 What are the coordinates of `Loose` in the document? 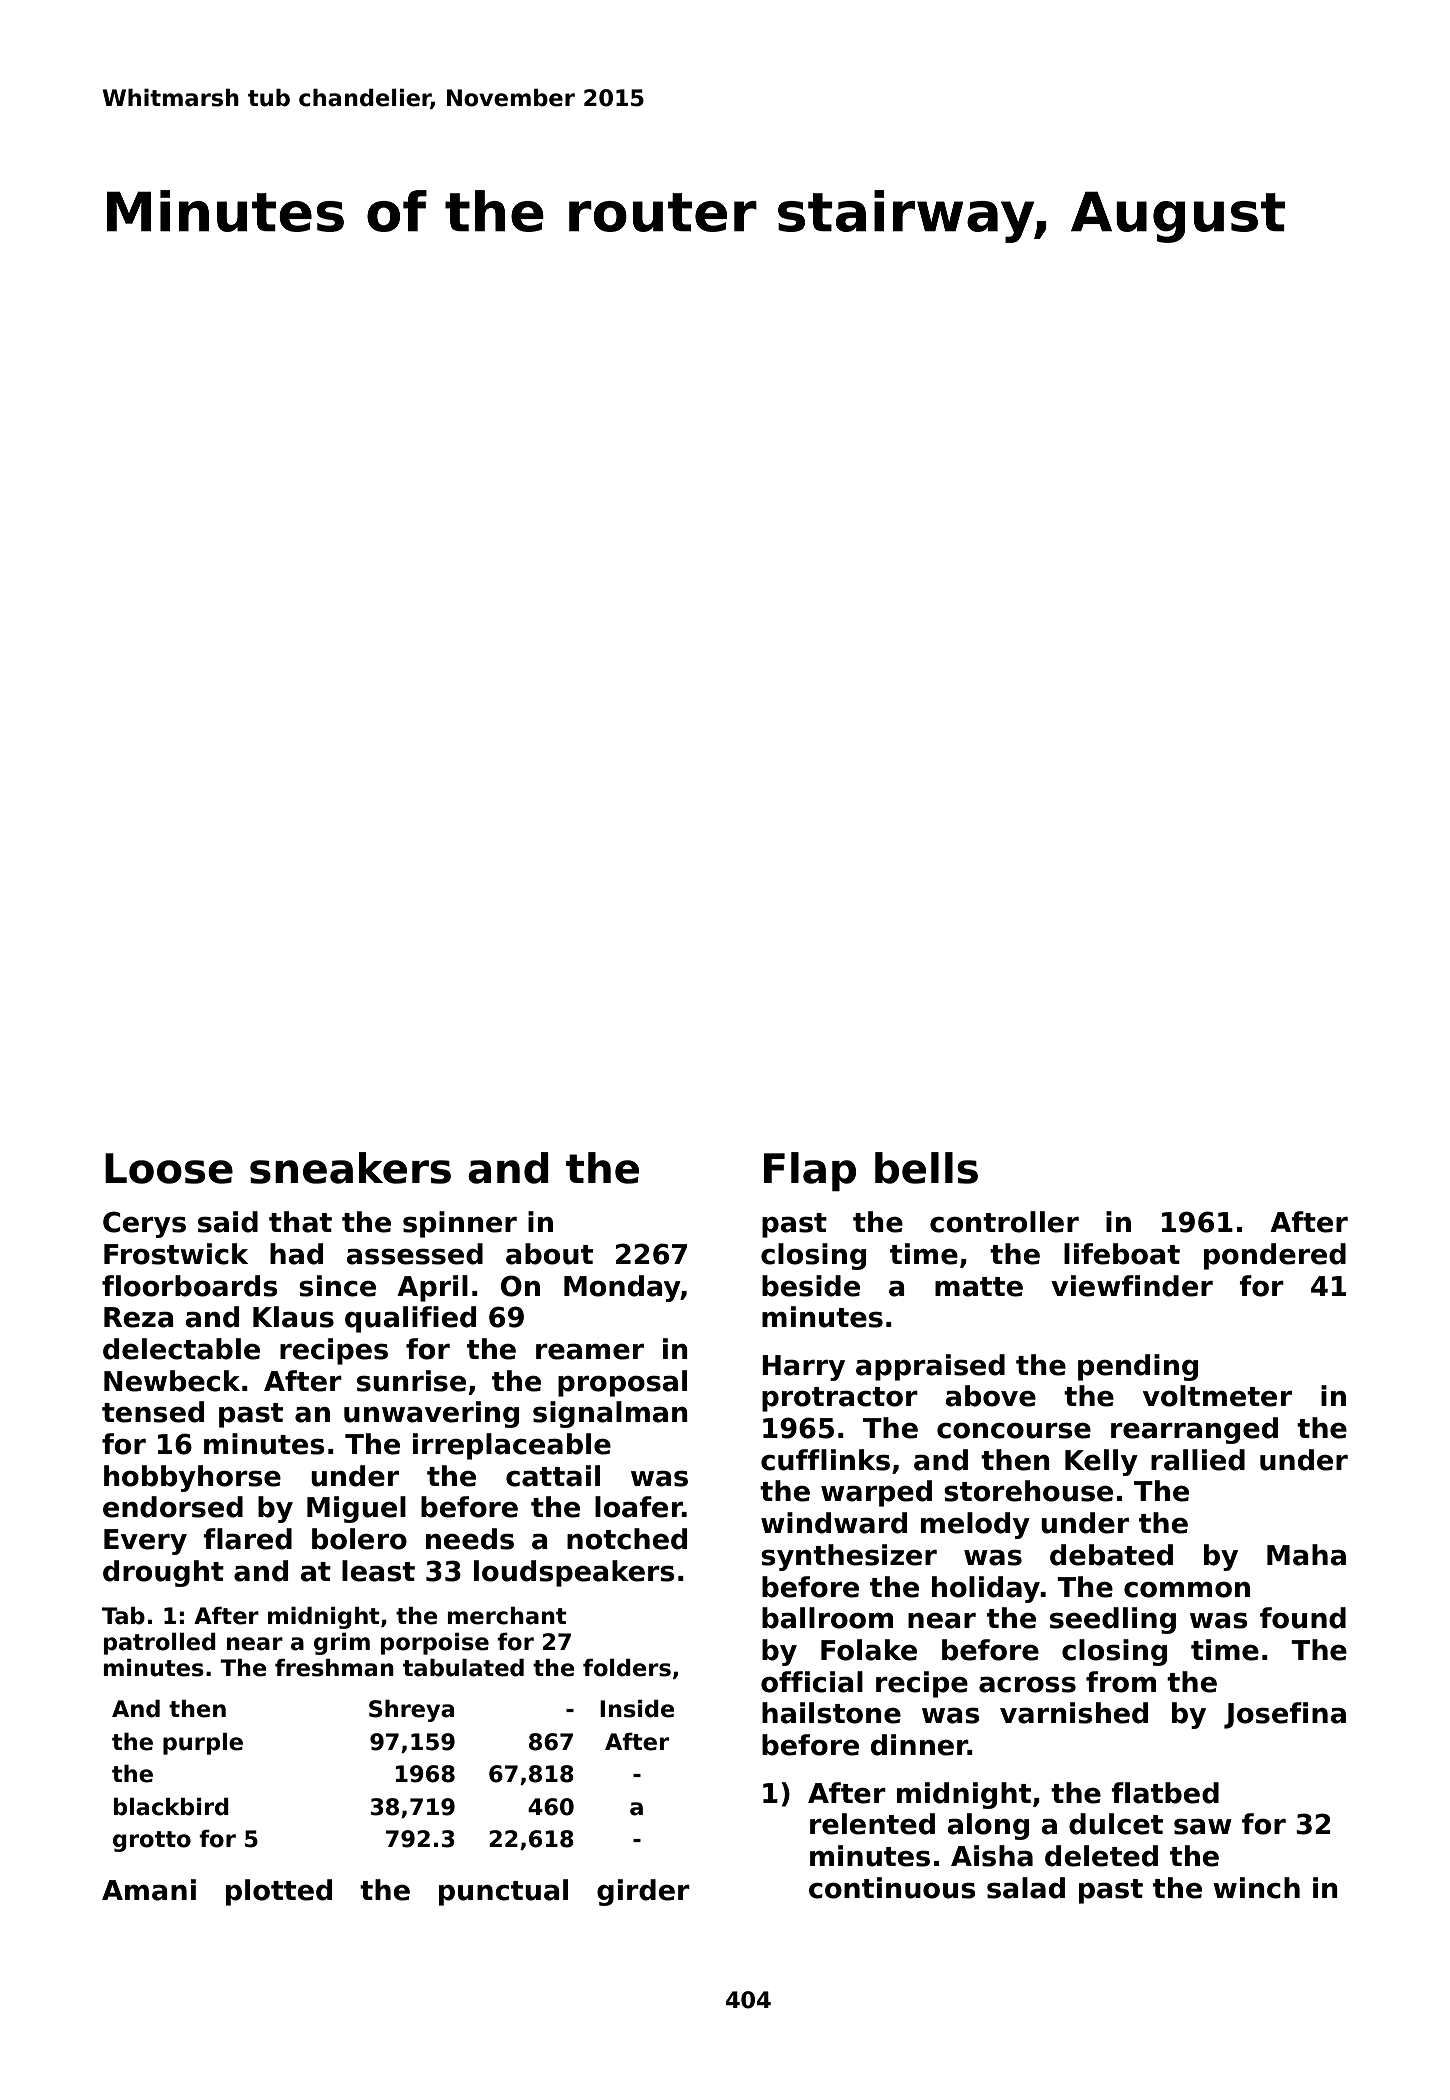 It's located at (169, 1168).
